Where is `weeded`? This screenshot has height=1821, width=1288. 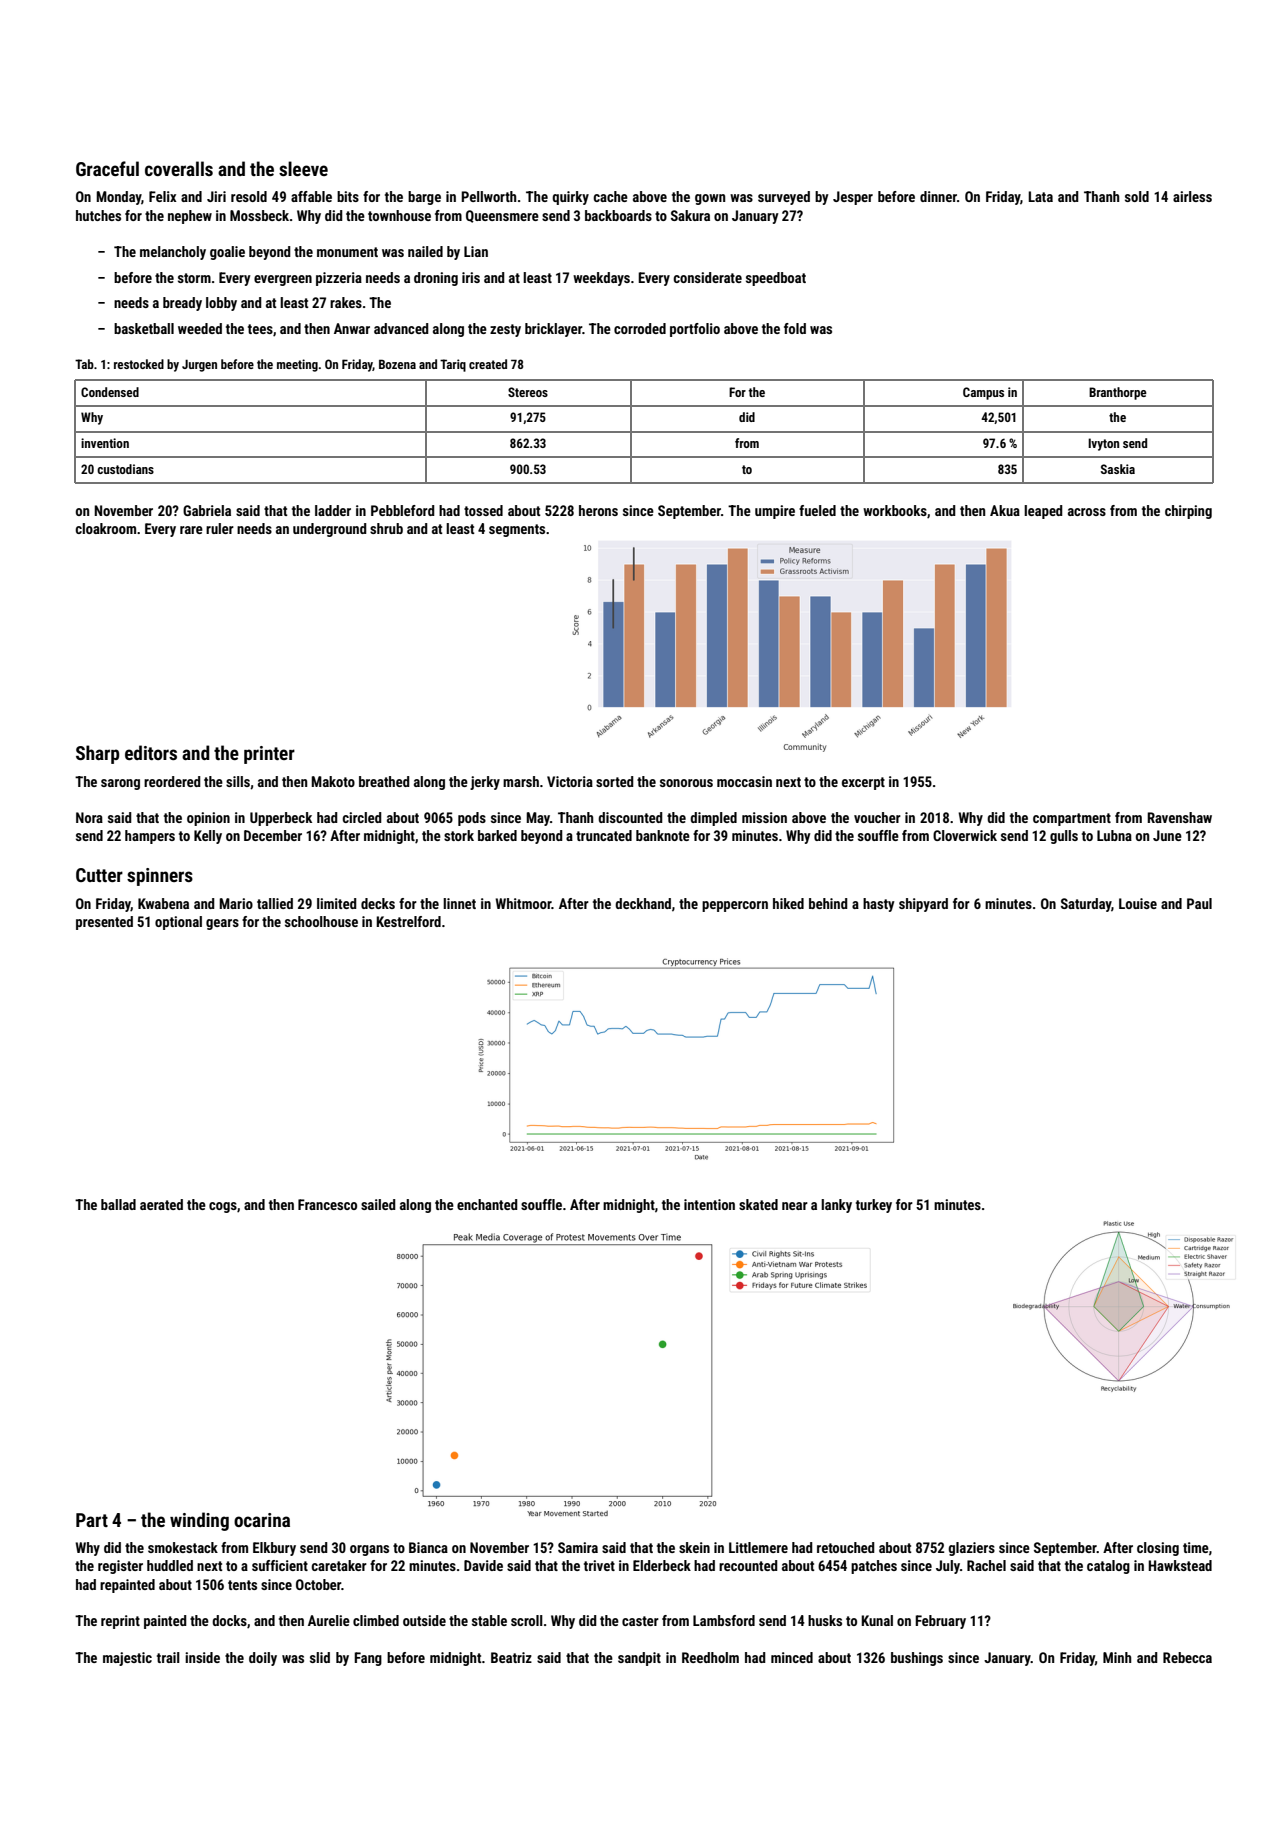 weeded is located at coordinates (200, 328).
